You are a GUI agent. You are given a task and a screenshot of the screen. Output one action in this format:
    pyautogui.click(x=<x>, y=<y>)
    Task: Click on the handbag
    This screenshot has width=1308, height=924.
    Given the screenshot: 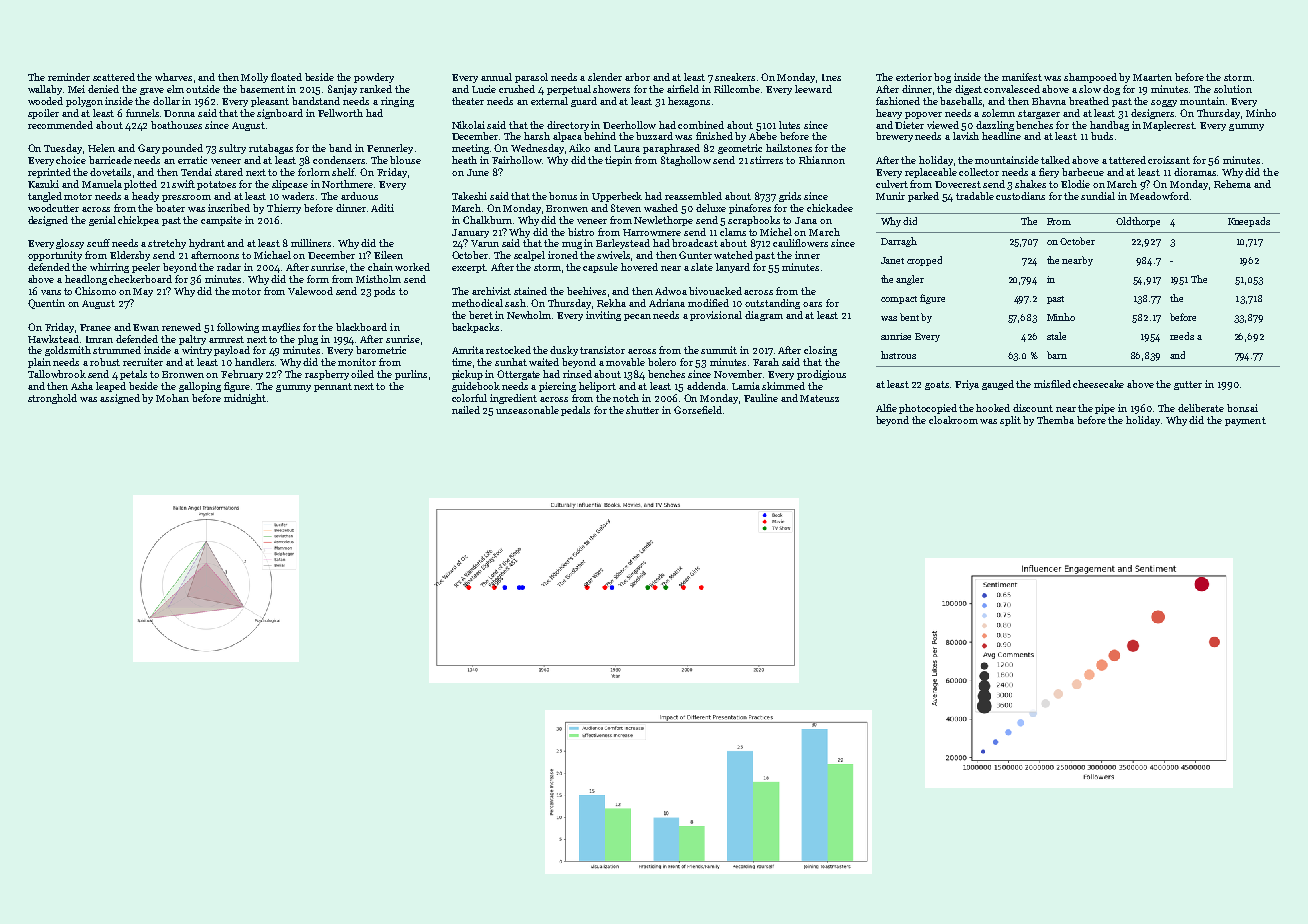 What is the action you would take?
    pyautogui.click(x=1109, y=126)
